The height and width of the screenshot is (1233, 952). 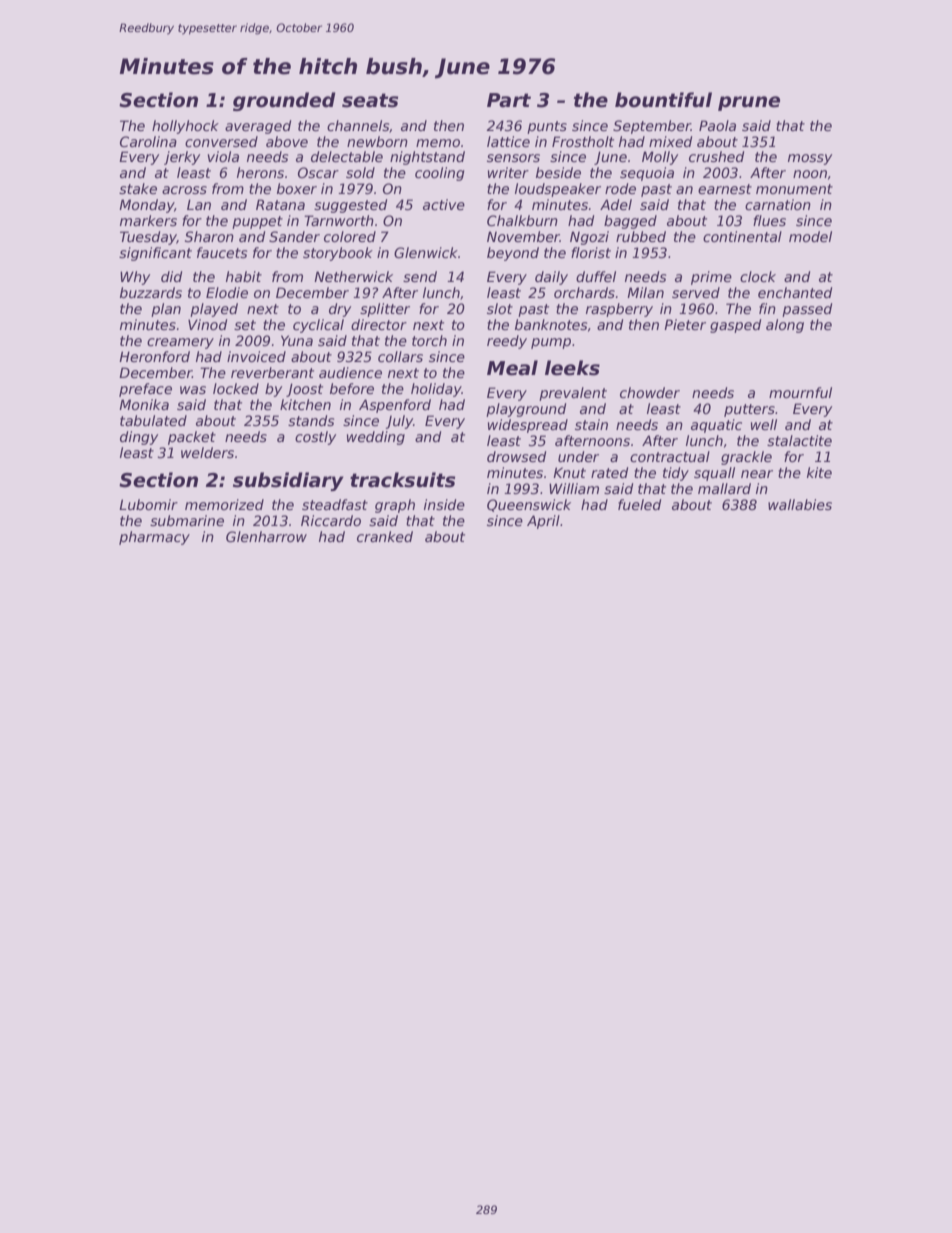 What do you see at coordinates (244, 276) in the screenshot?
I see `habit` at bounding box center [244, 276].
